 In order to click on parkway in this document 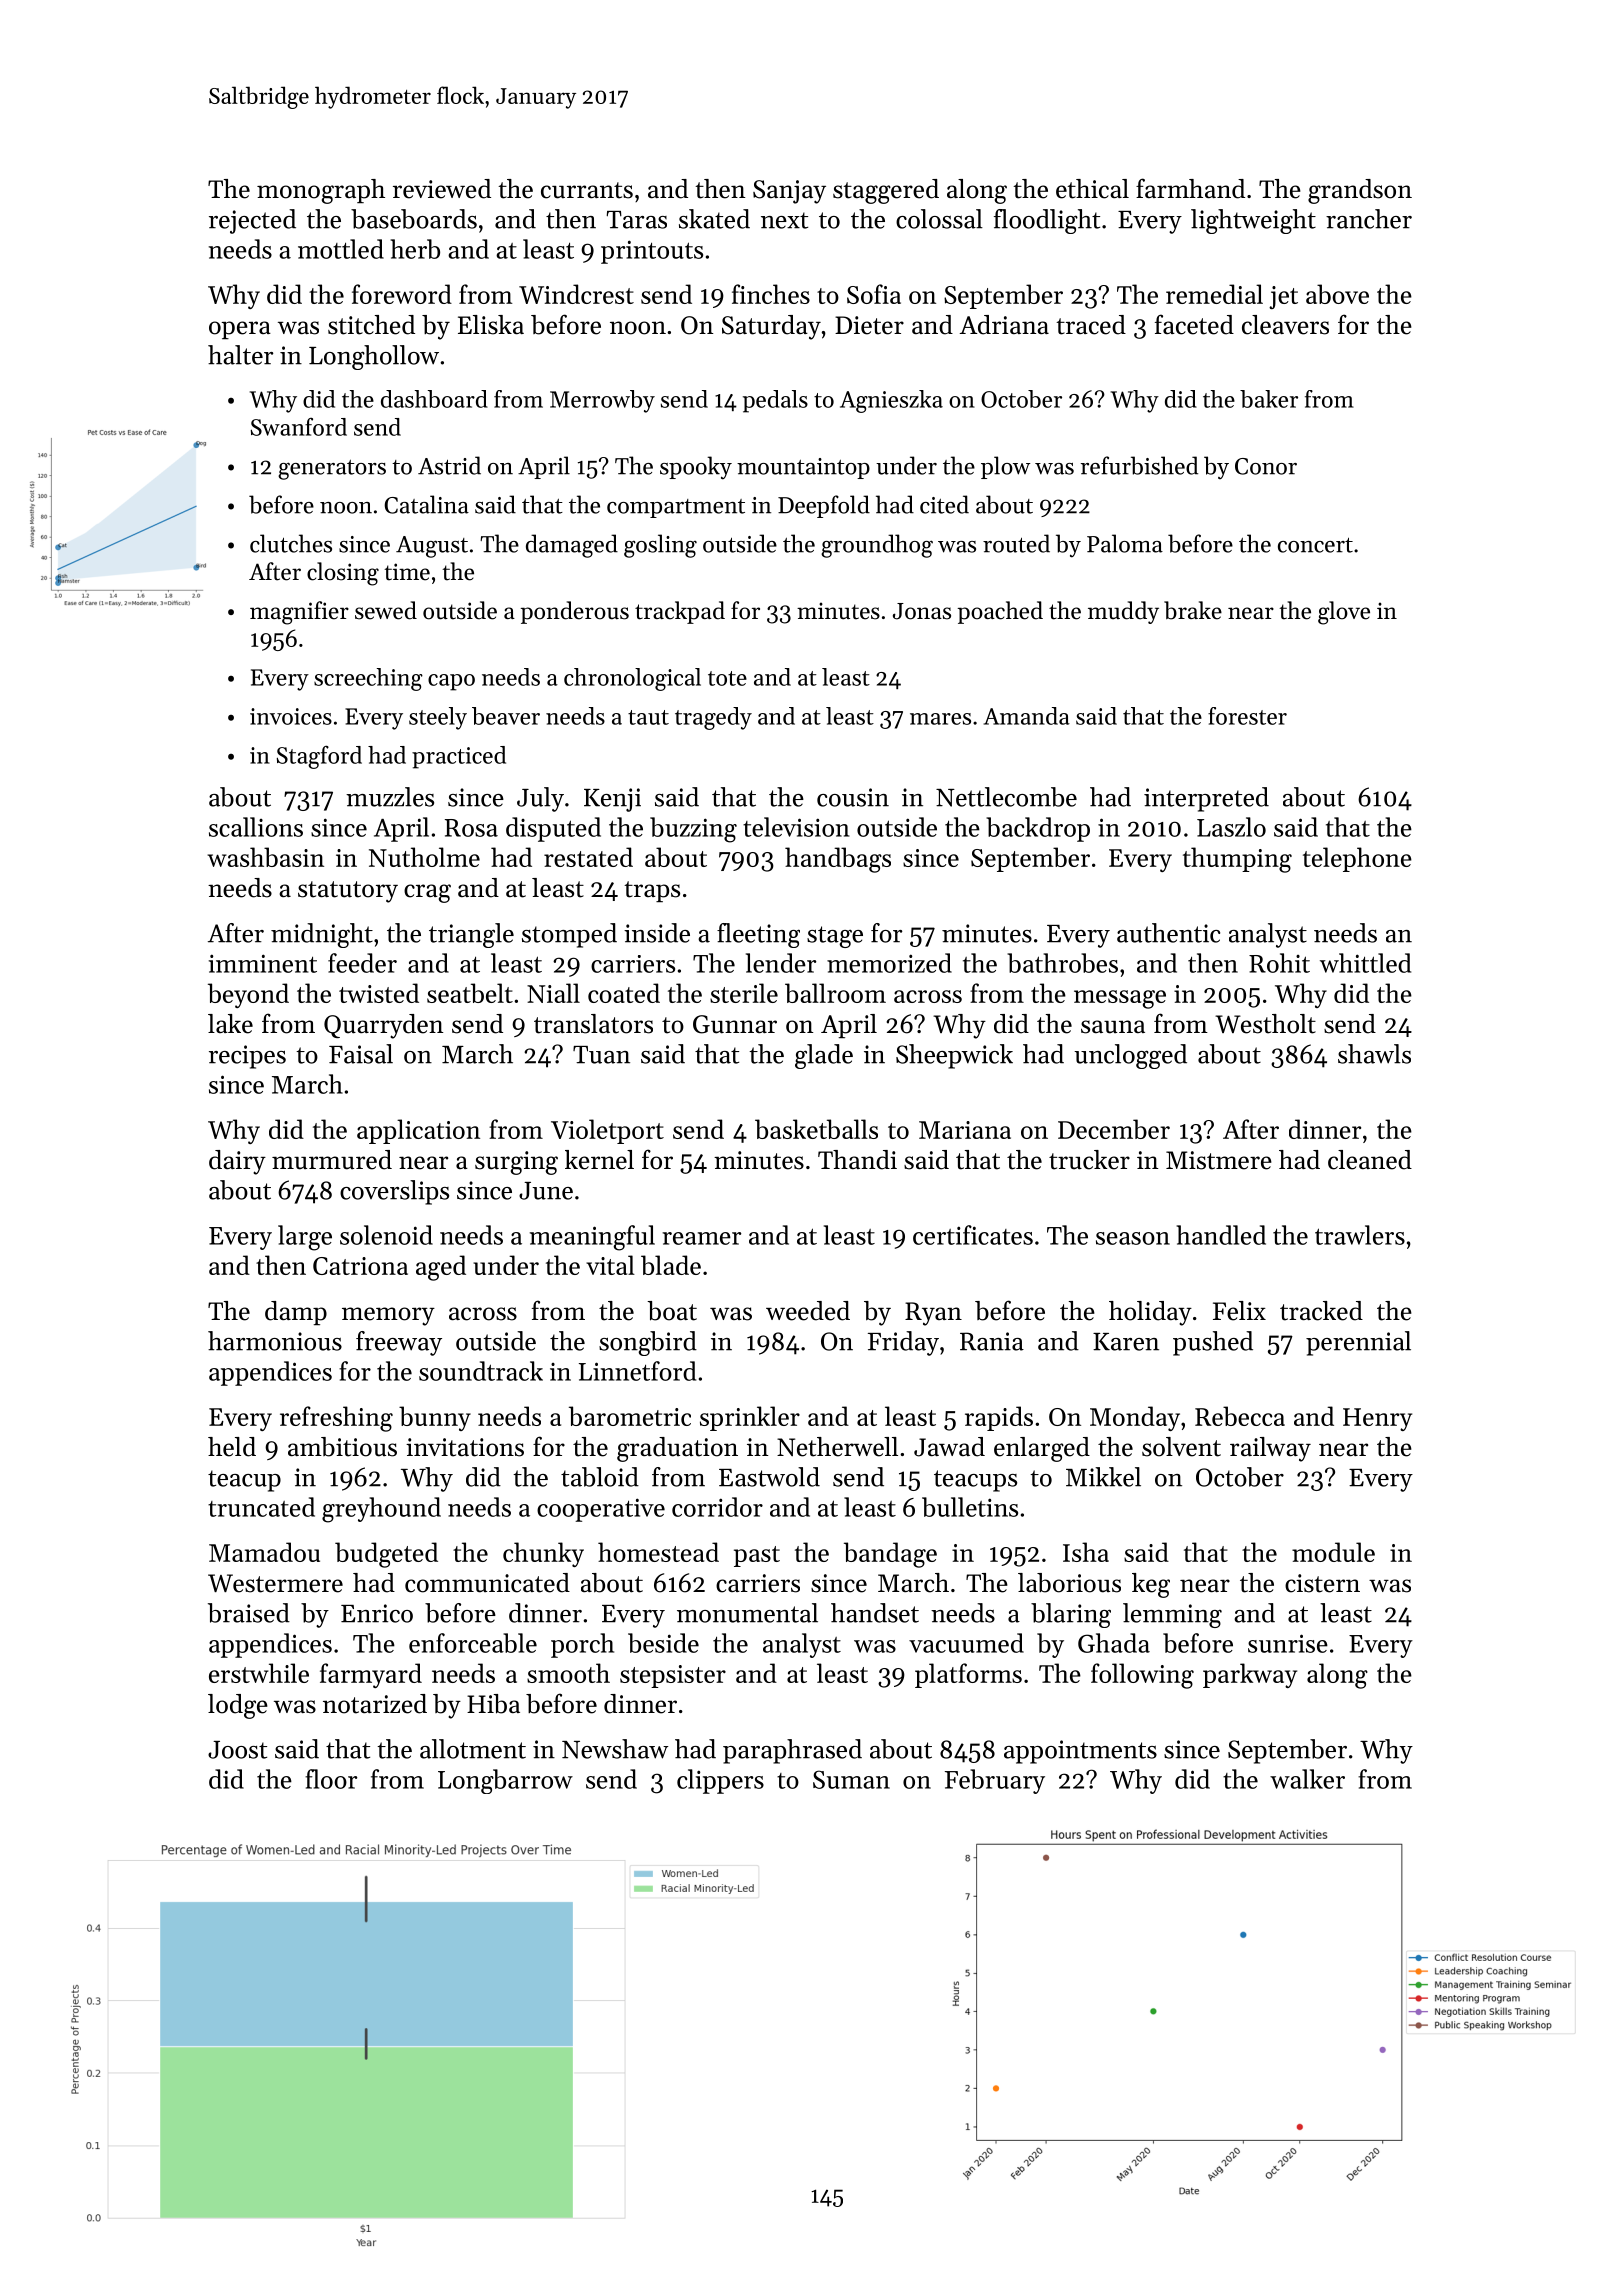, I will do `click(1250, 1675)`.
